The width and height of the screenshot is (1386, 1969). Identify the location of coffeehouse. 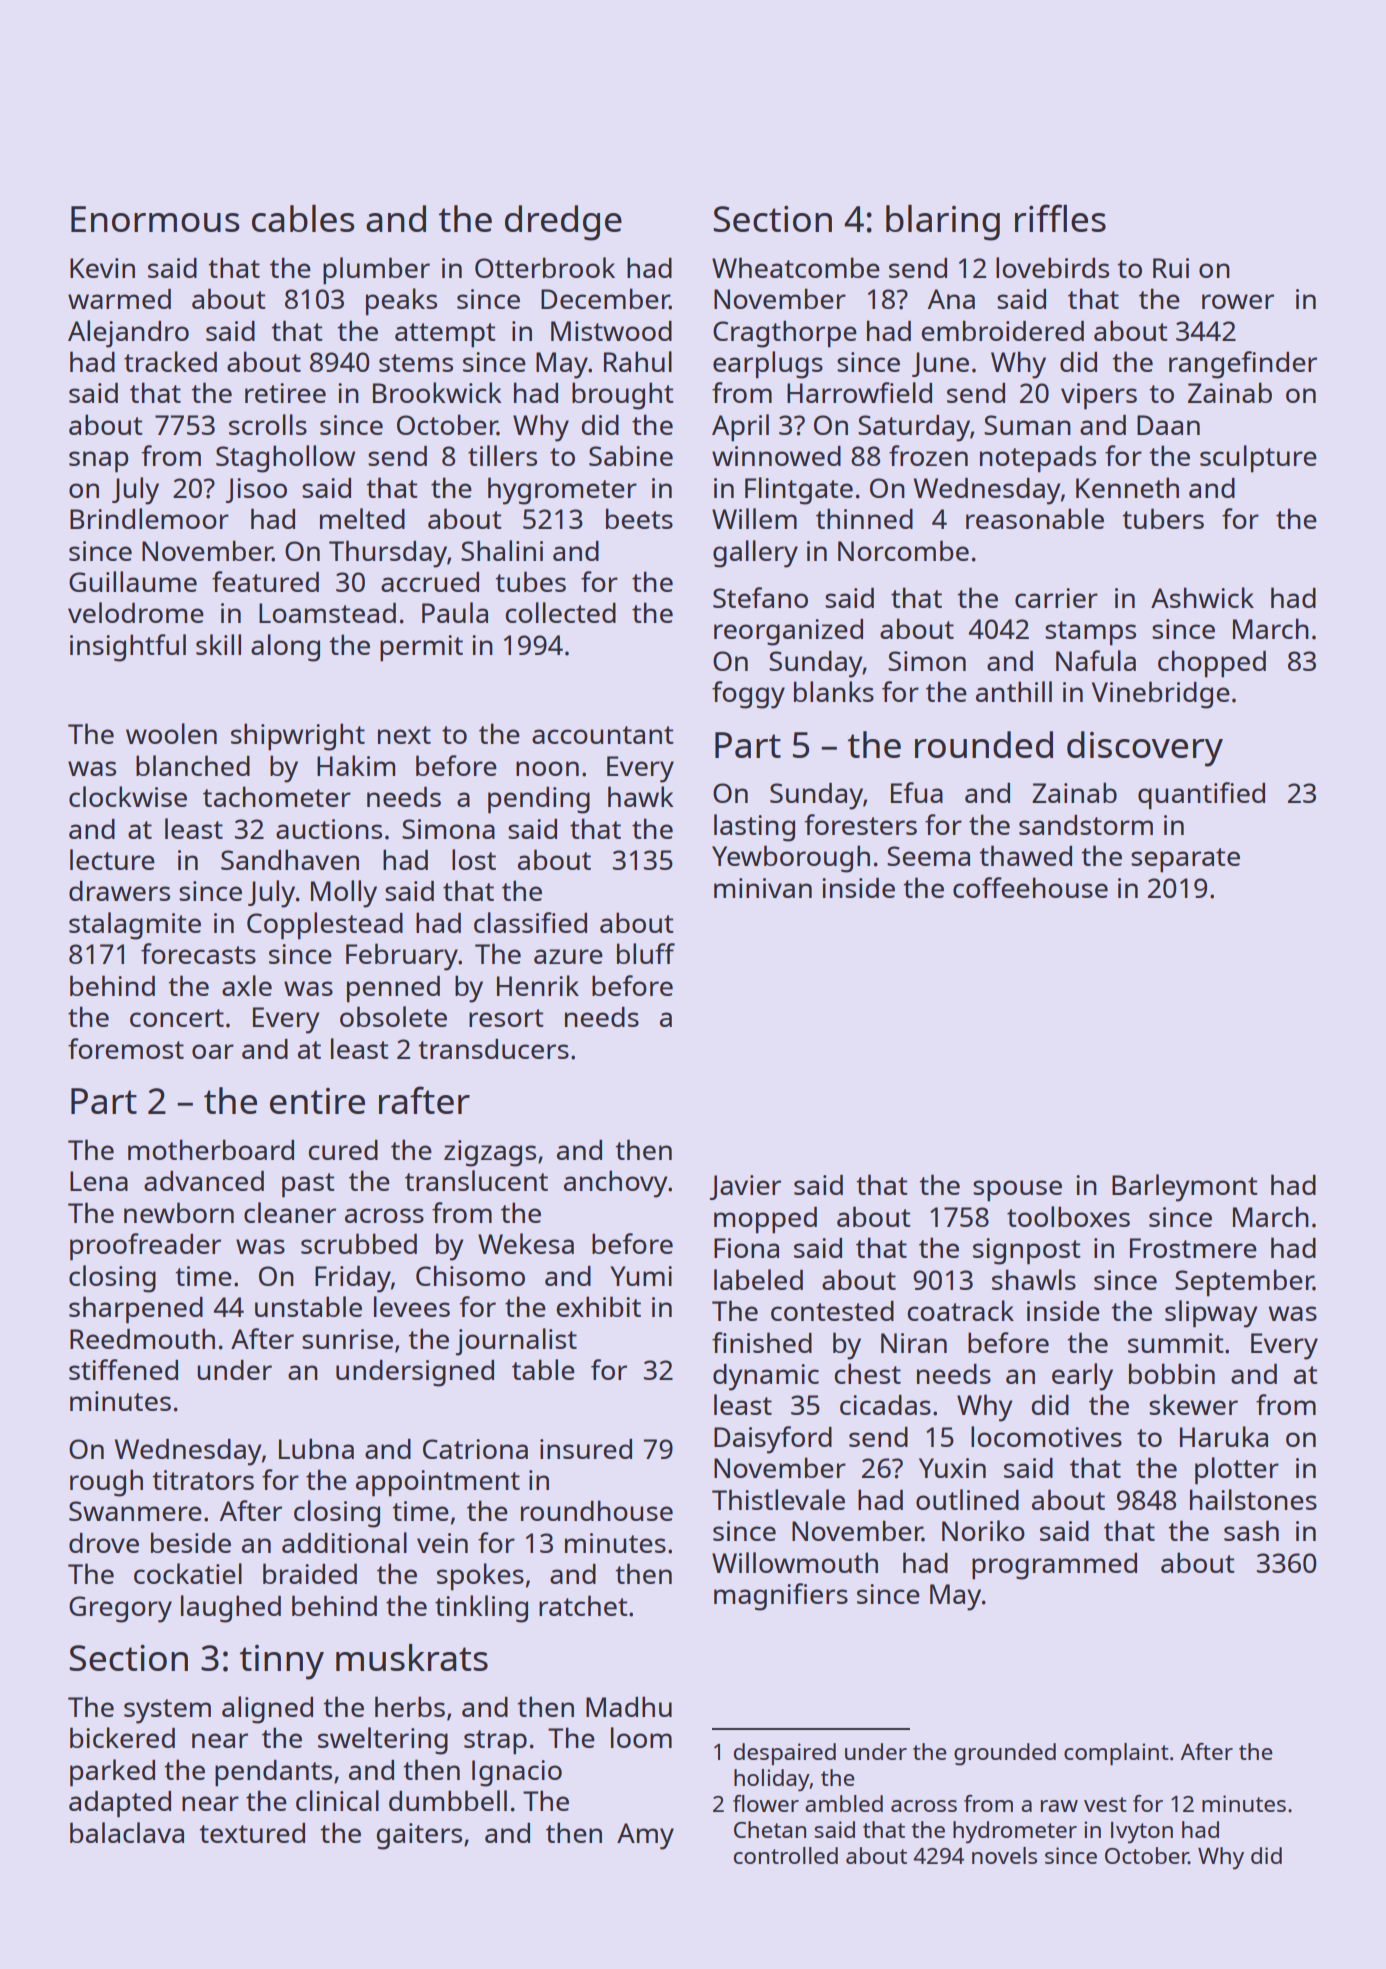
(1030, 887).
